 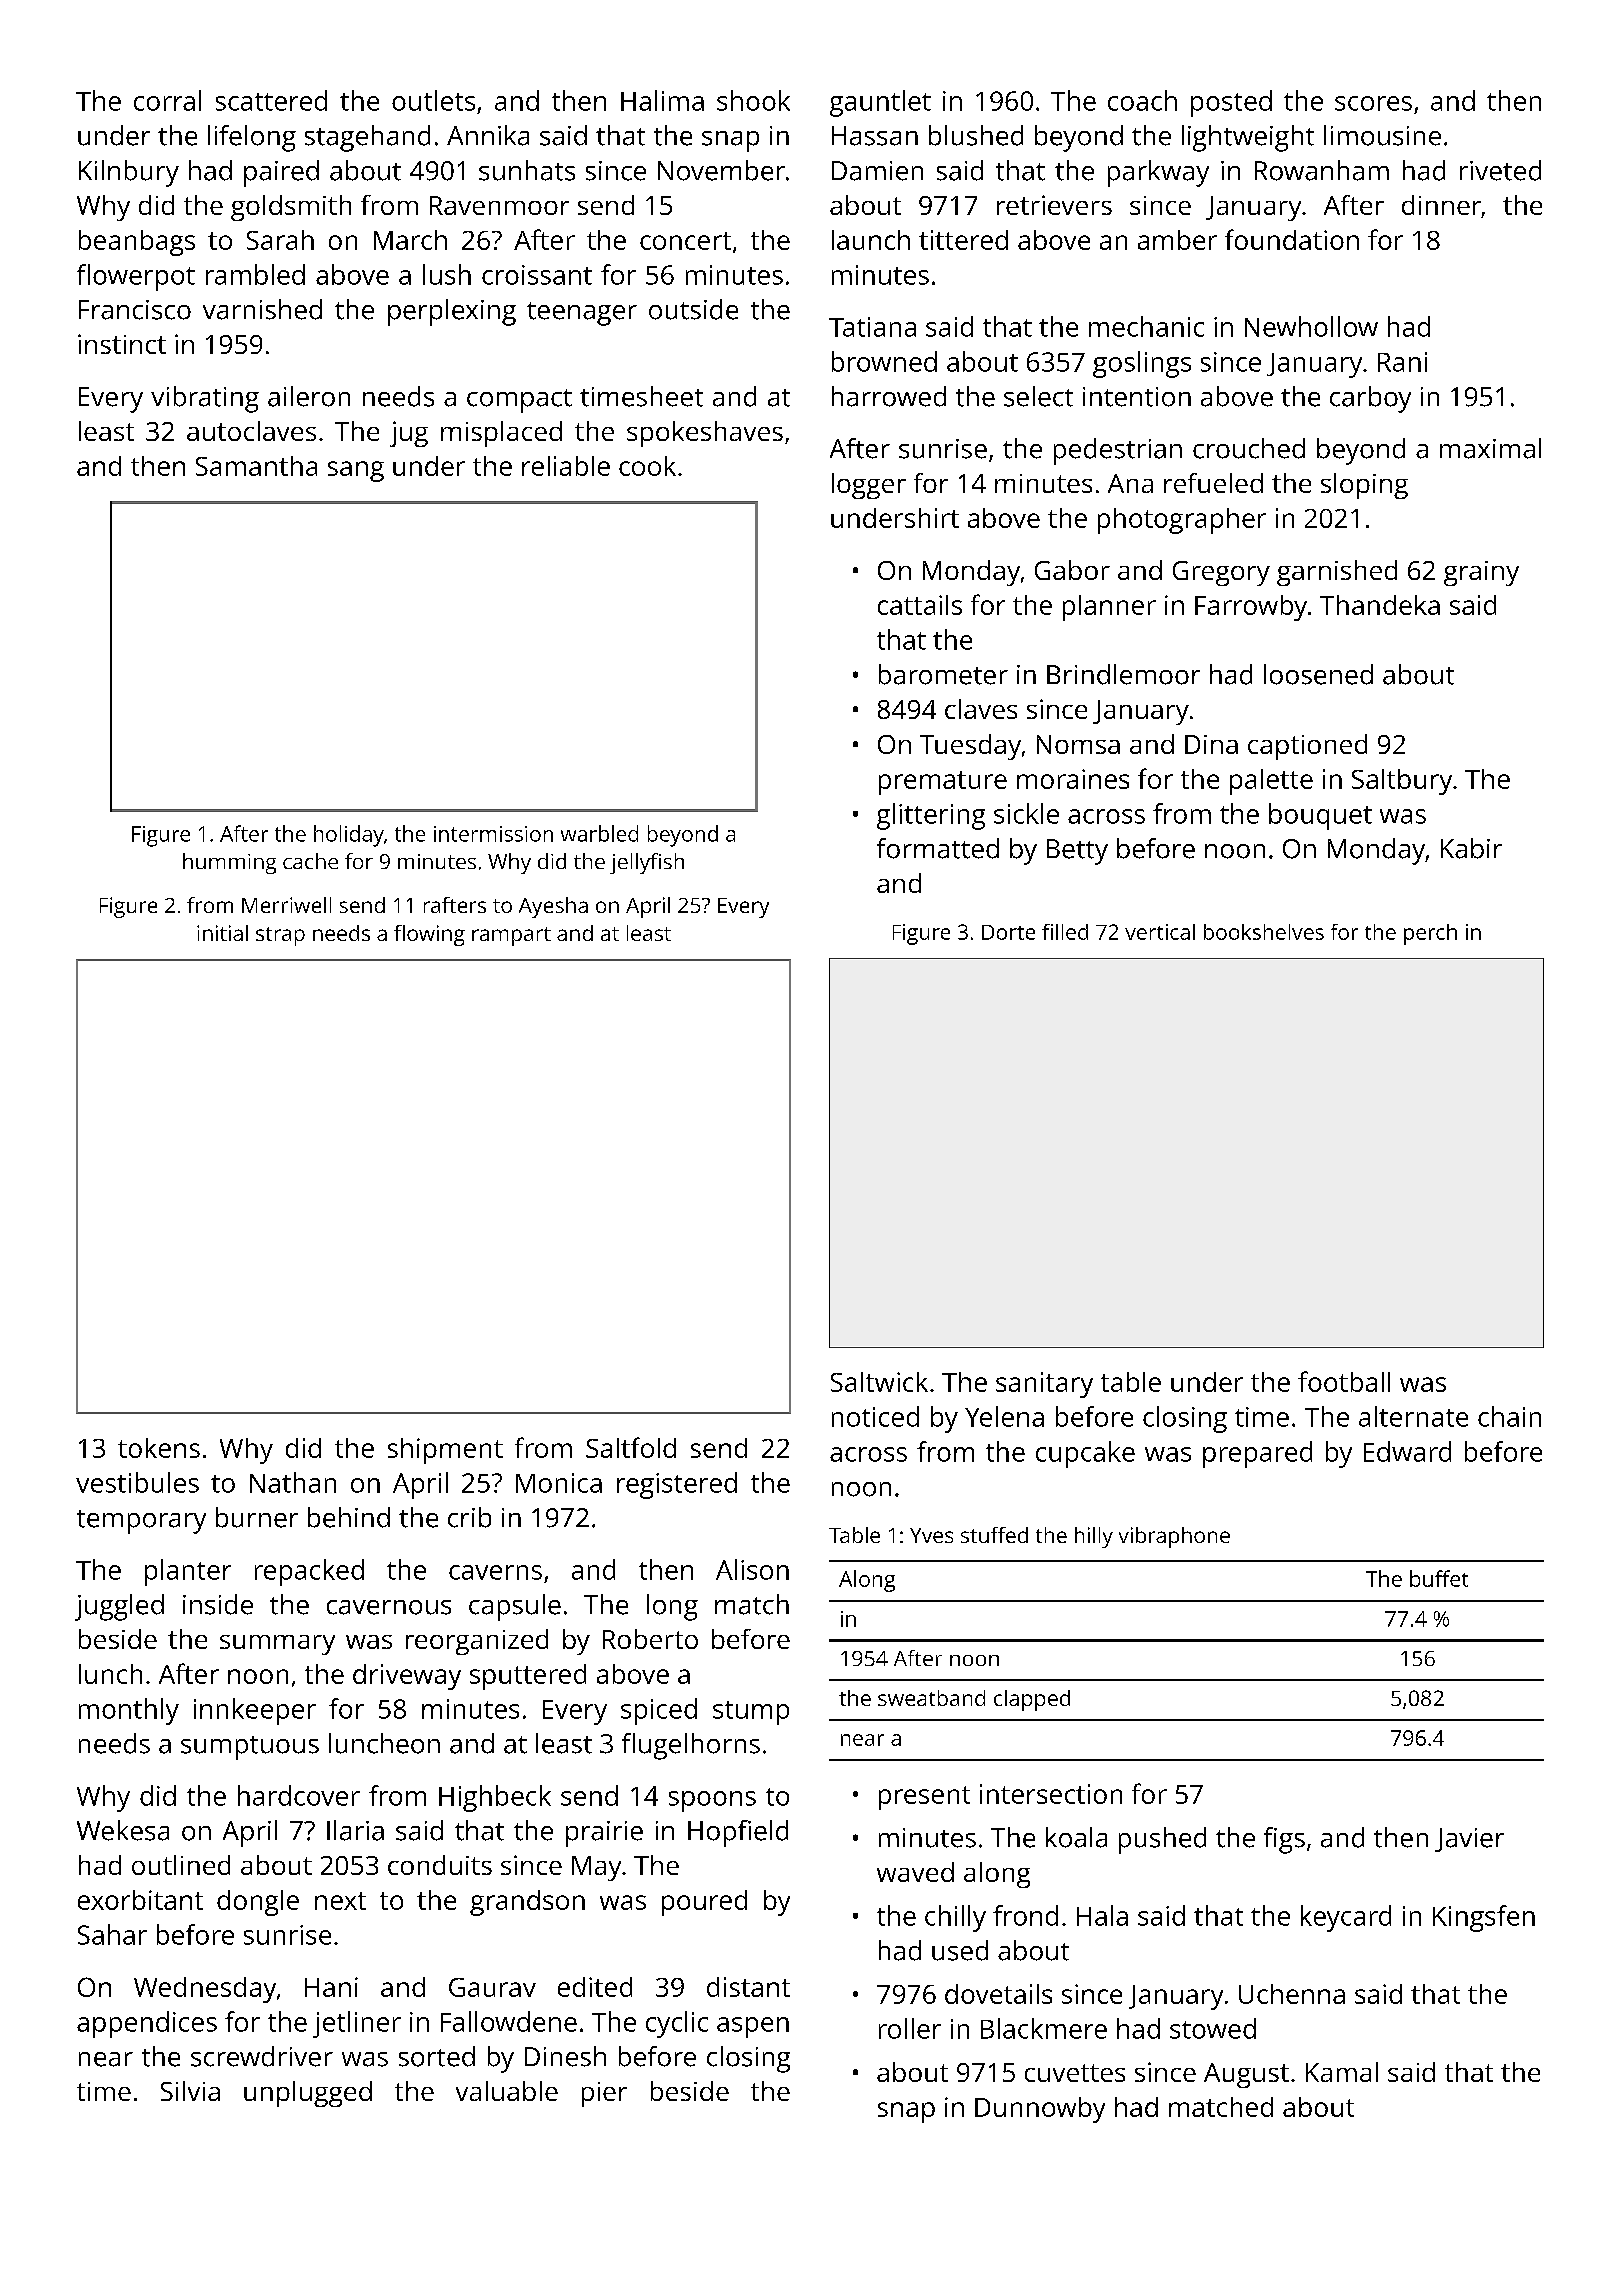 I want to click on stump, so click(x=751, y=1713).
